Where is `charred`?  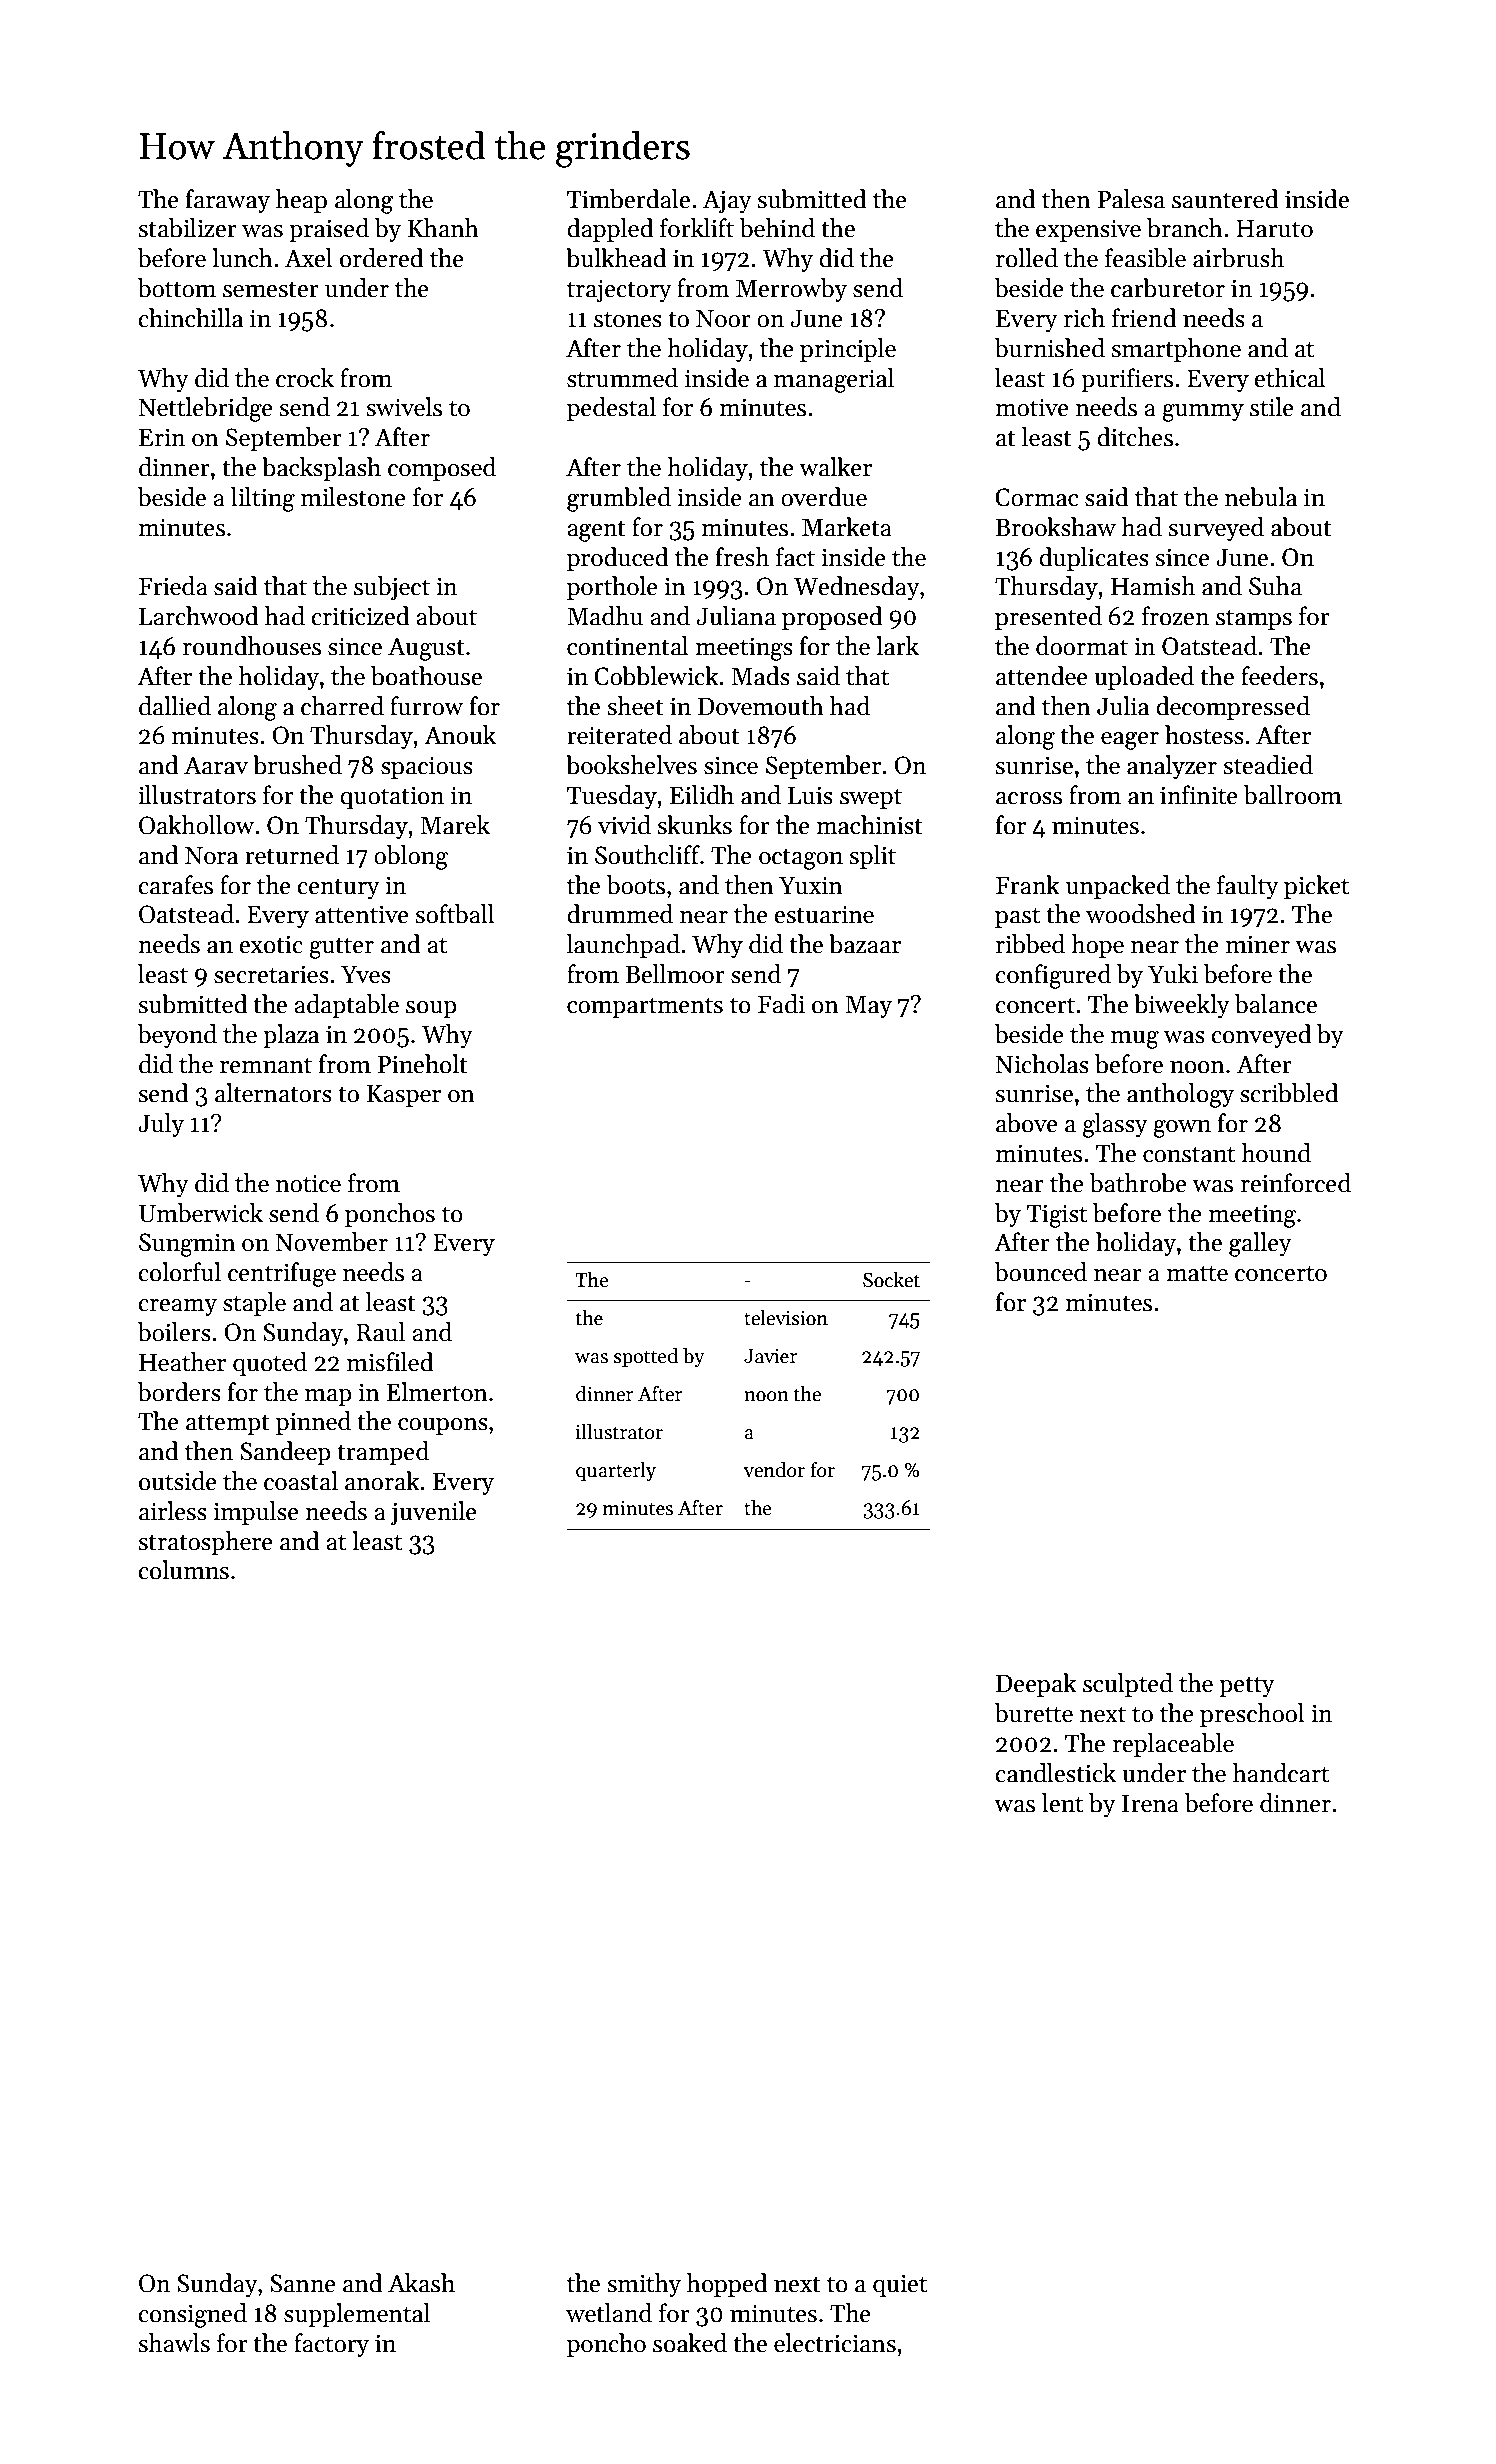
charred is located at coordinates (342, 706).
